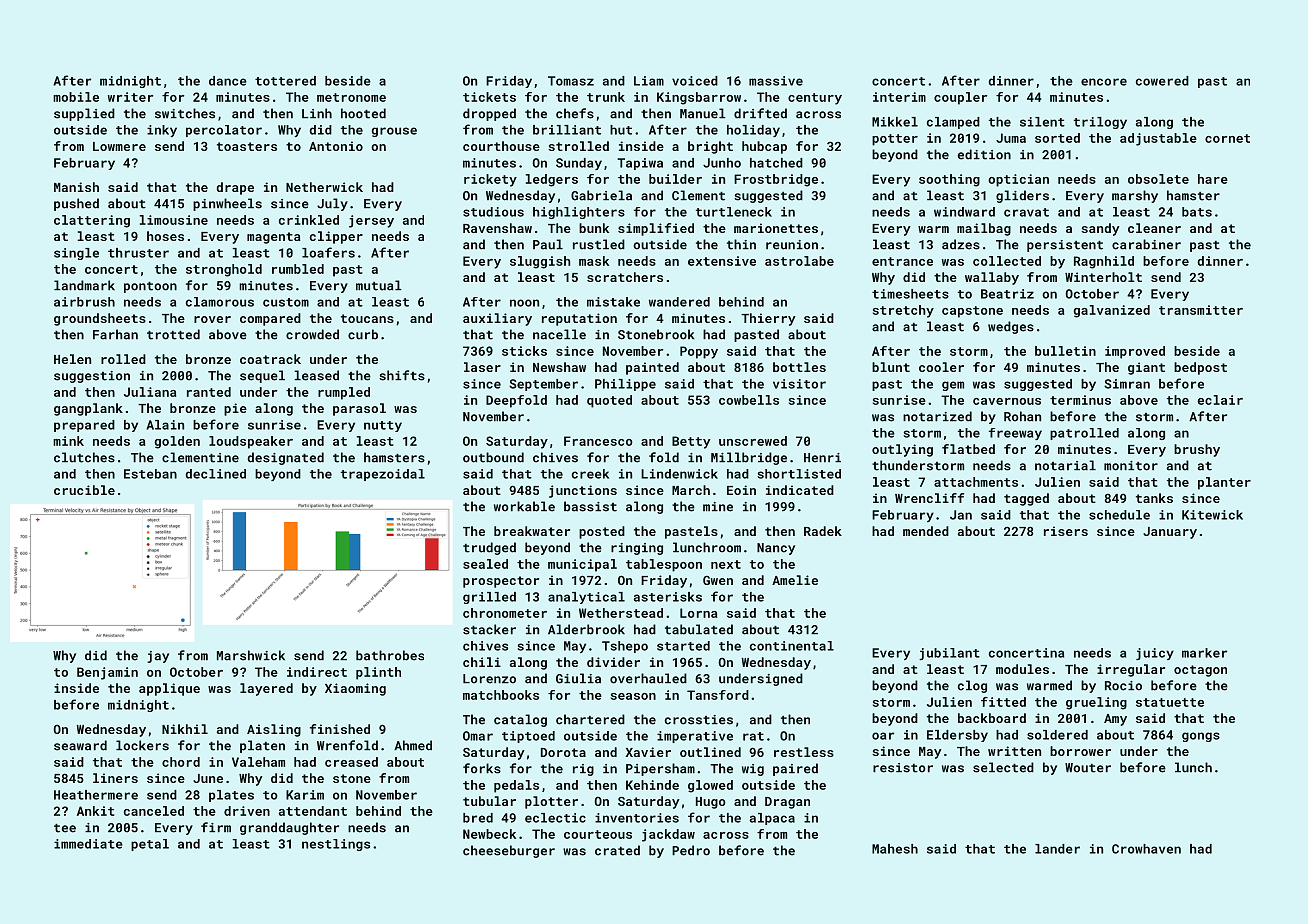  Describe the element at coordinates (1158, 179) in the page. I see `obsolete` at that location.
